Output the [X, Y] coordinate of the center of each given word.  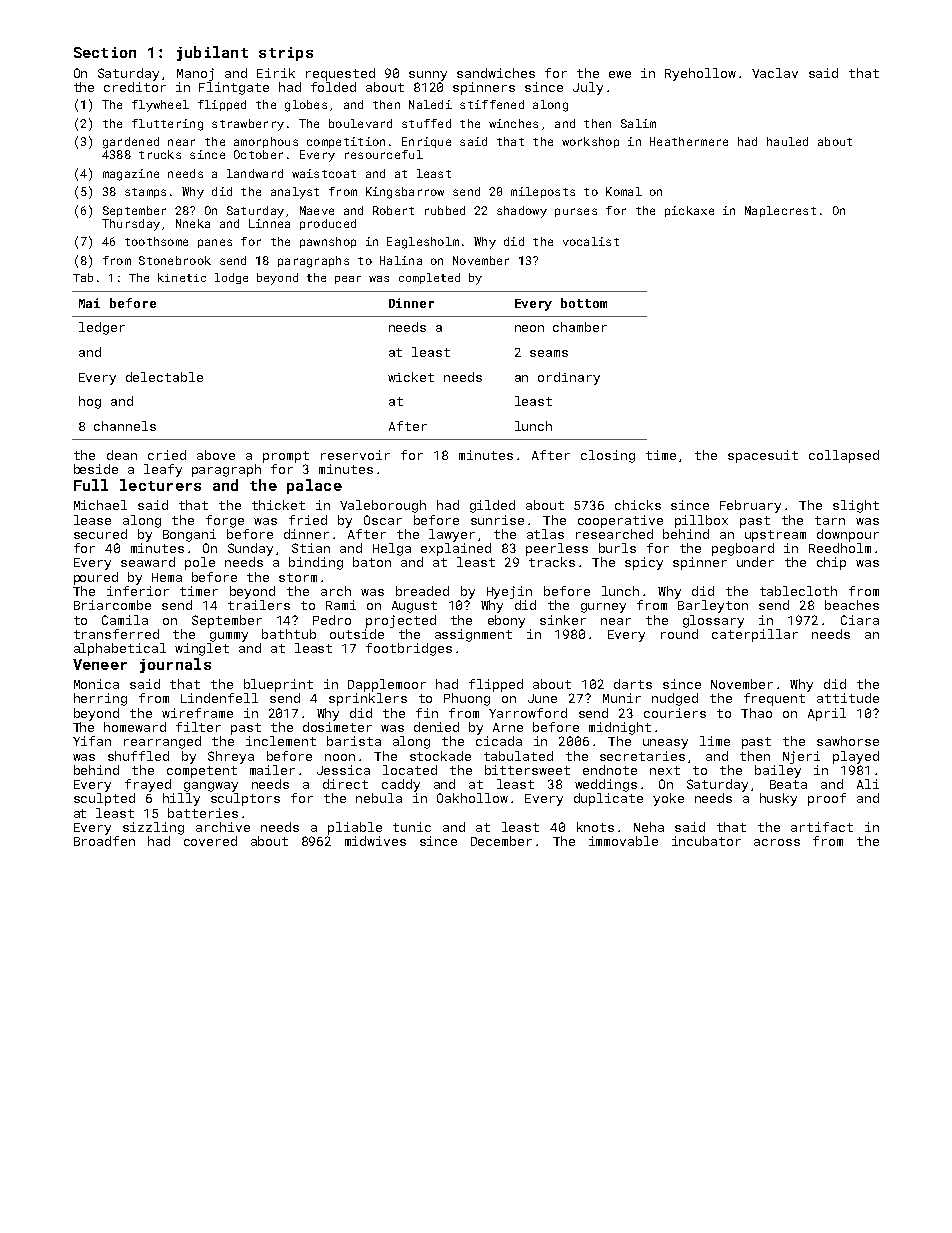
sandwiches [496, 73]
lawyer [452, 535]
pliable [355, 828]
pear [348, 280]
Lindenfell [219, 698]
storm [298, 577]
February [750, 506]
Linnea [269, 223]
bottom [584, 303]
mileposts [543, 192]
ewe [620, 74]
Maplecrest [780, 211]
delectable [164, 377]
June [542, 698]
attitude [848, 698]
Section [105, 52]
